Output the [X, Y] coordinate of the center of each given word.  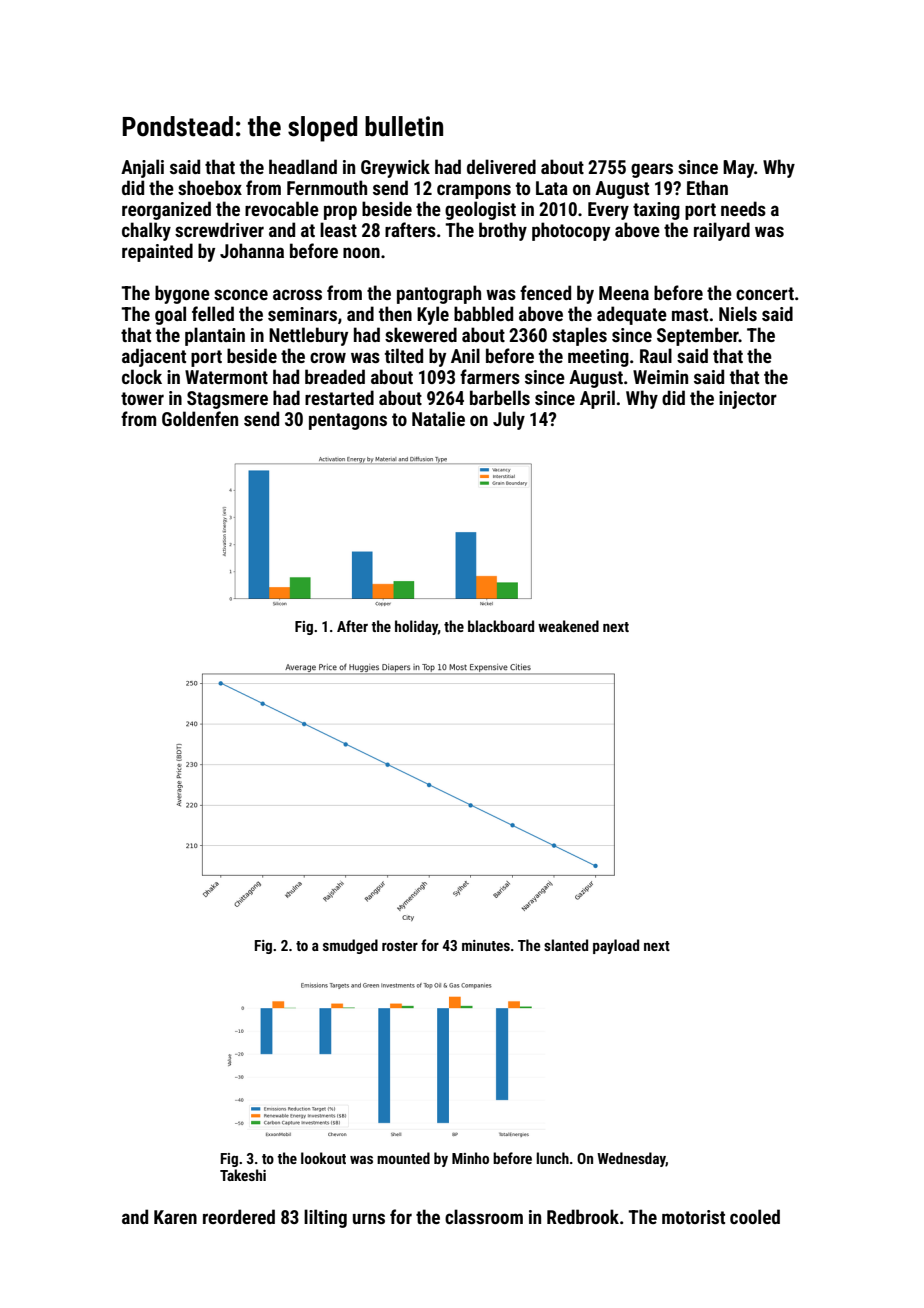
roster [400, 946]
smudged [350, 946]
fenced [545, 292]
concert [765, 293]
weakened [568, 626]
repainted [157, 252]
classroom [484, 1216]
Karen [175, 1217]
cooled [755, 1216]
